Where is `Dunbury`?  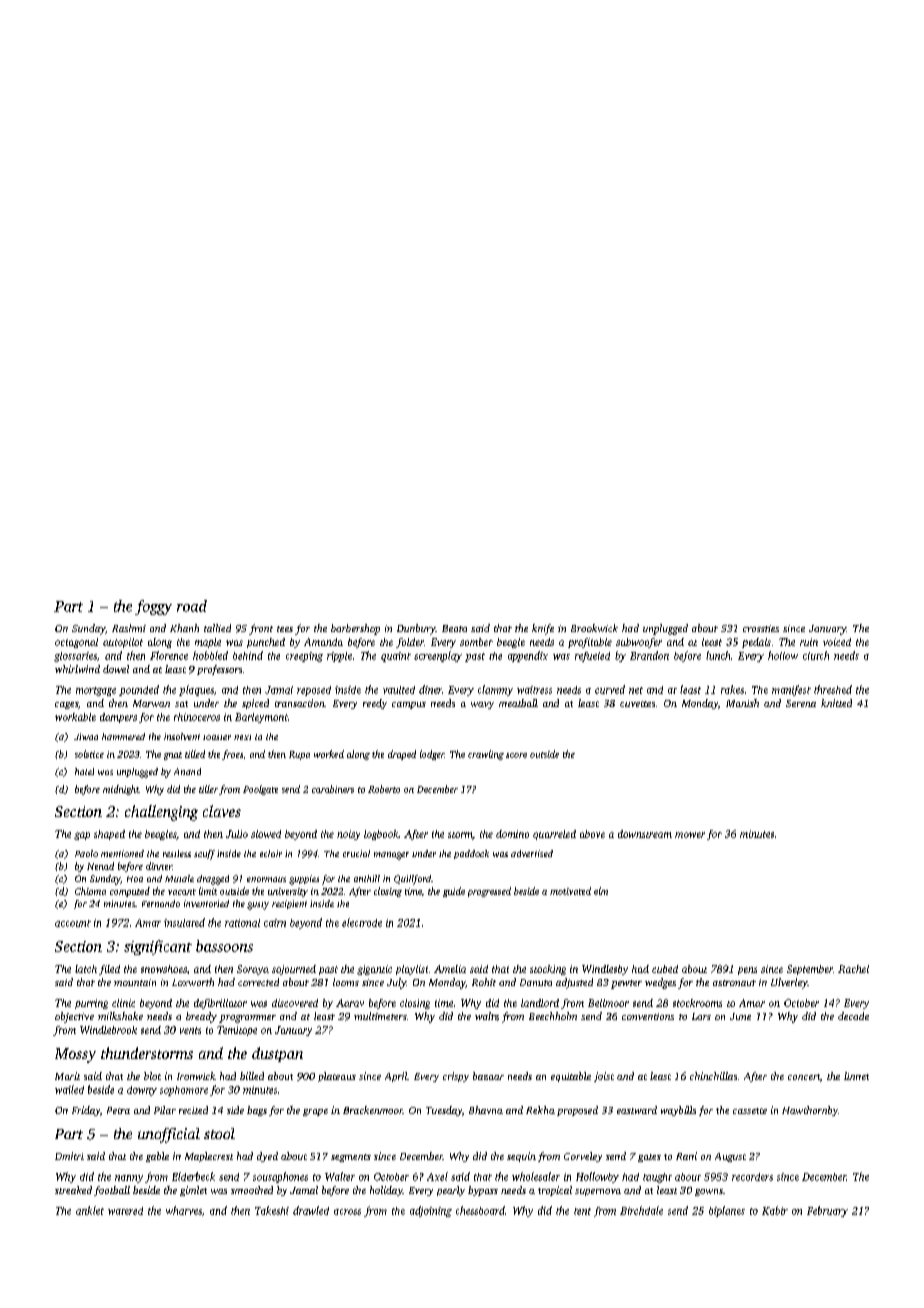
Dunbury is located at coordinates (416, 629).
